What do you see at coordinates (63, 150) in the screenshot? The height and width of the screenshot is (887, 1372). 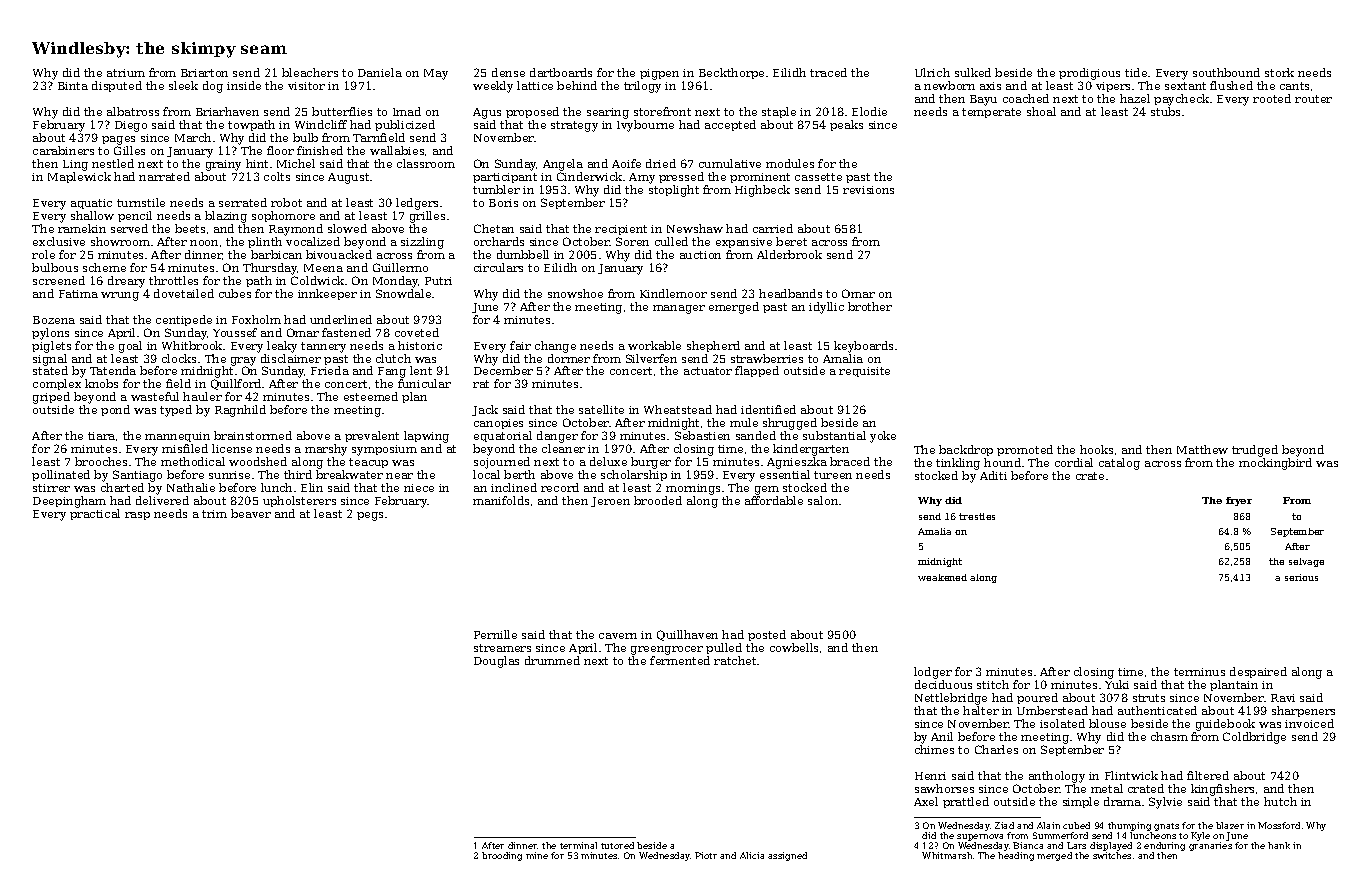 I see `carabiners` at bounding box center [63, 150].
